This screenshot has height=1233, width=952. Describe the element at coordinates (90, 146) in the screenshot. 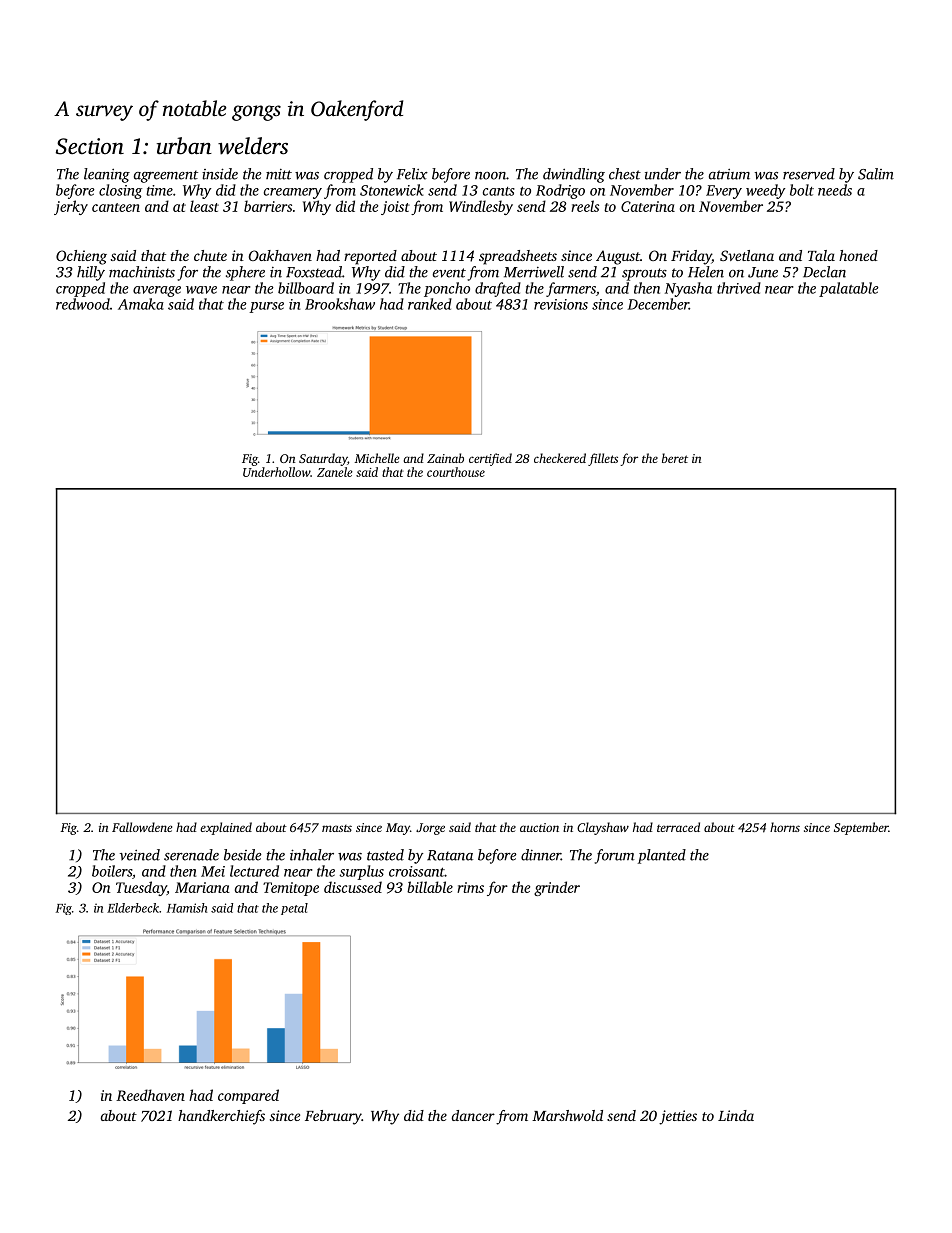

I see `Section` at that location.
